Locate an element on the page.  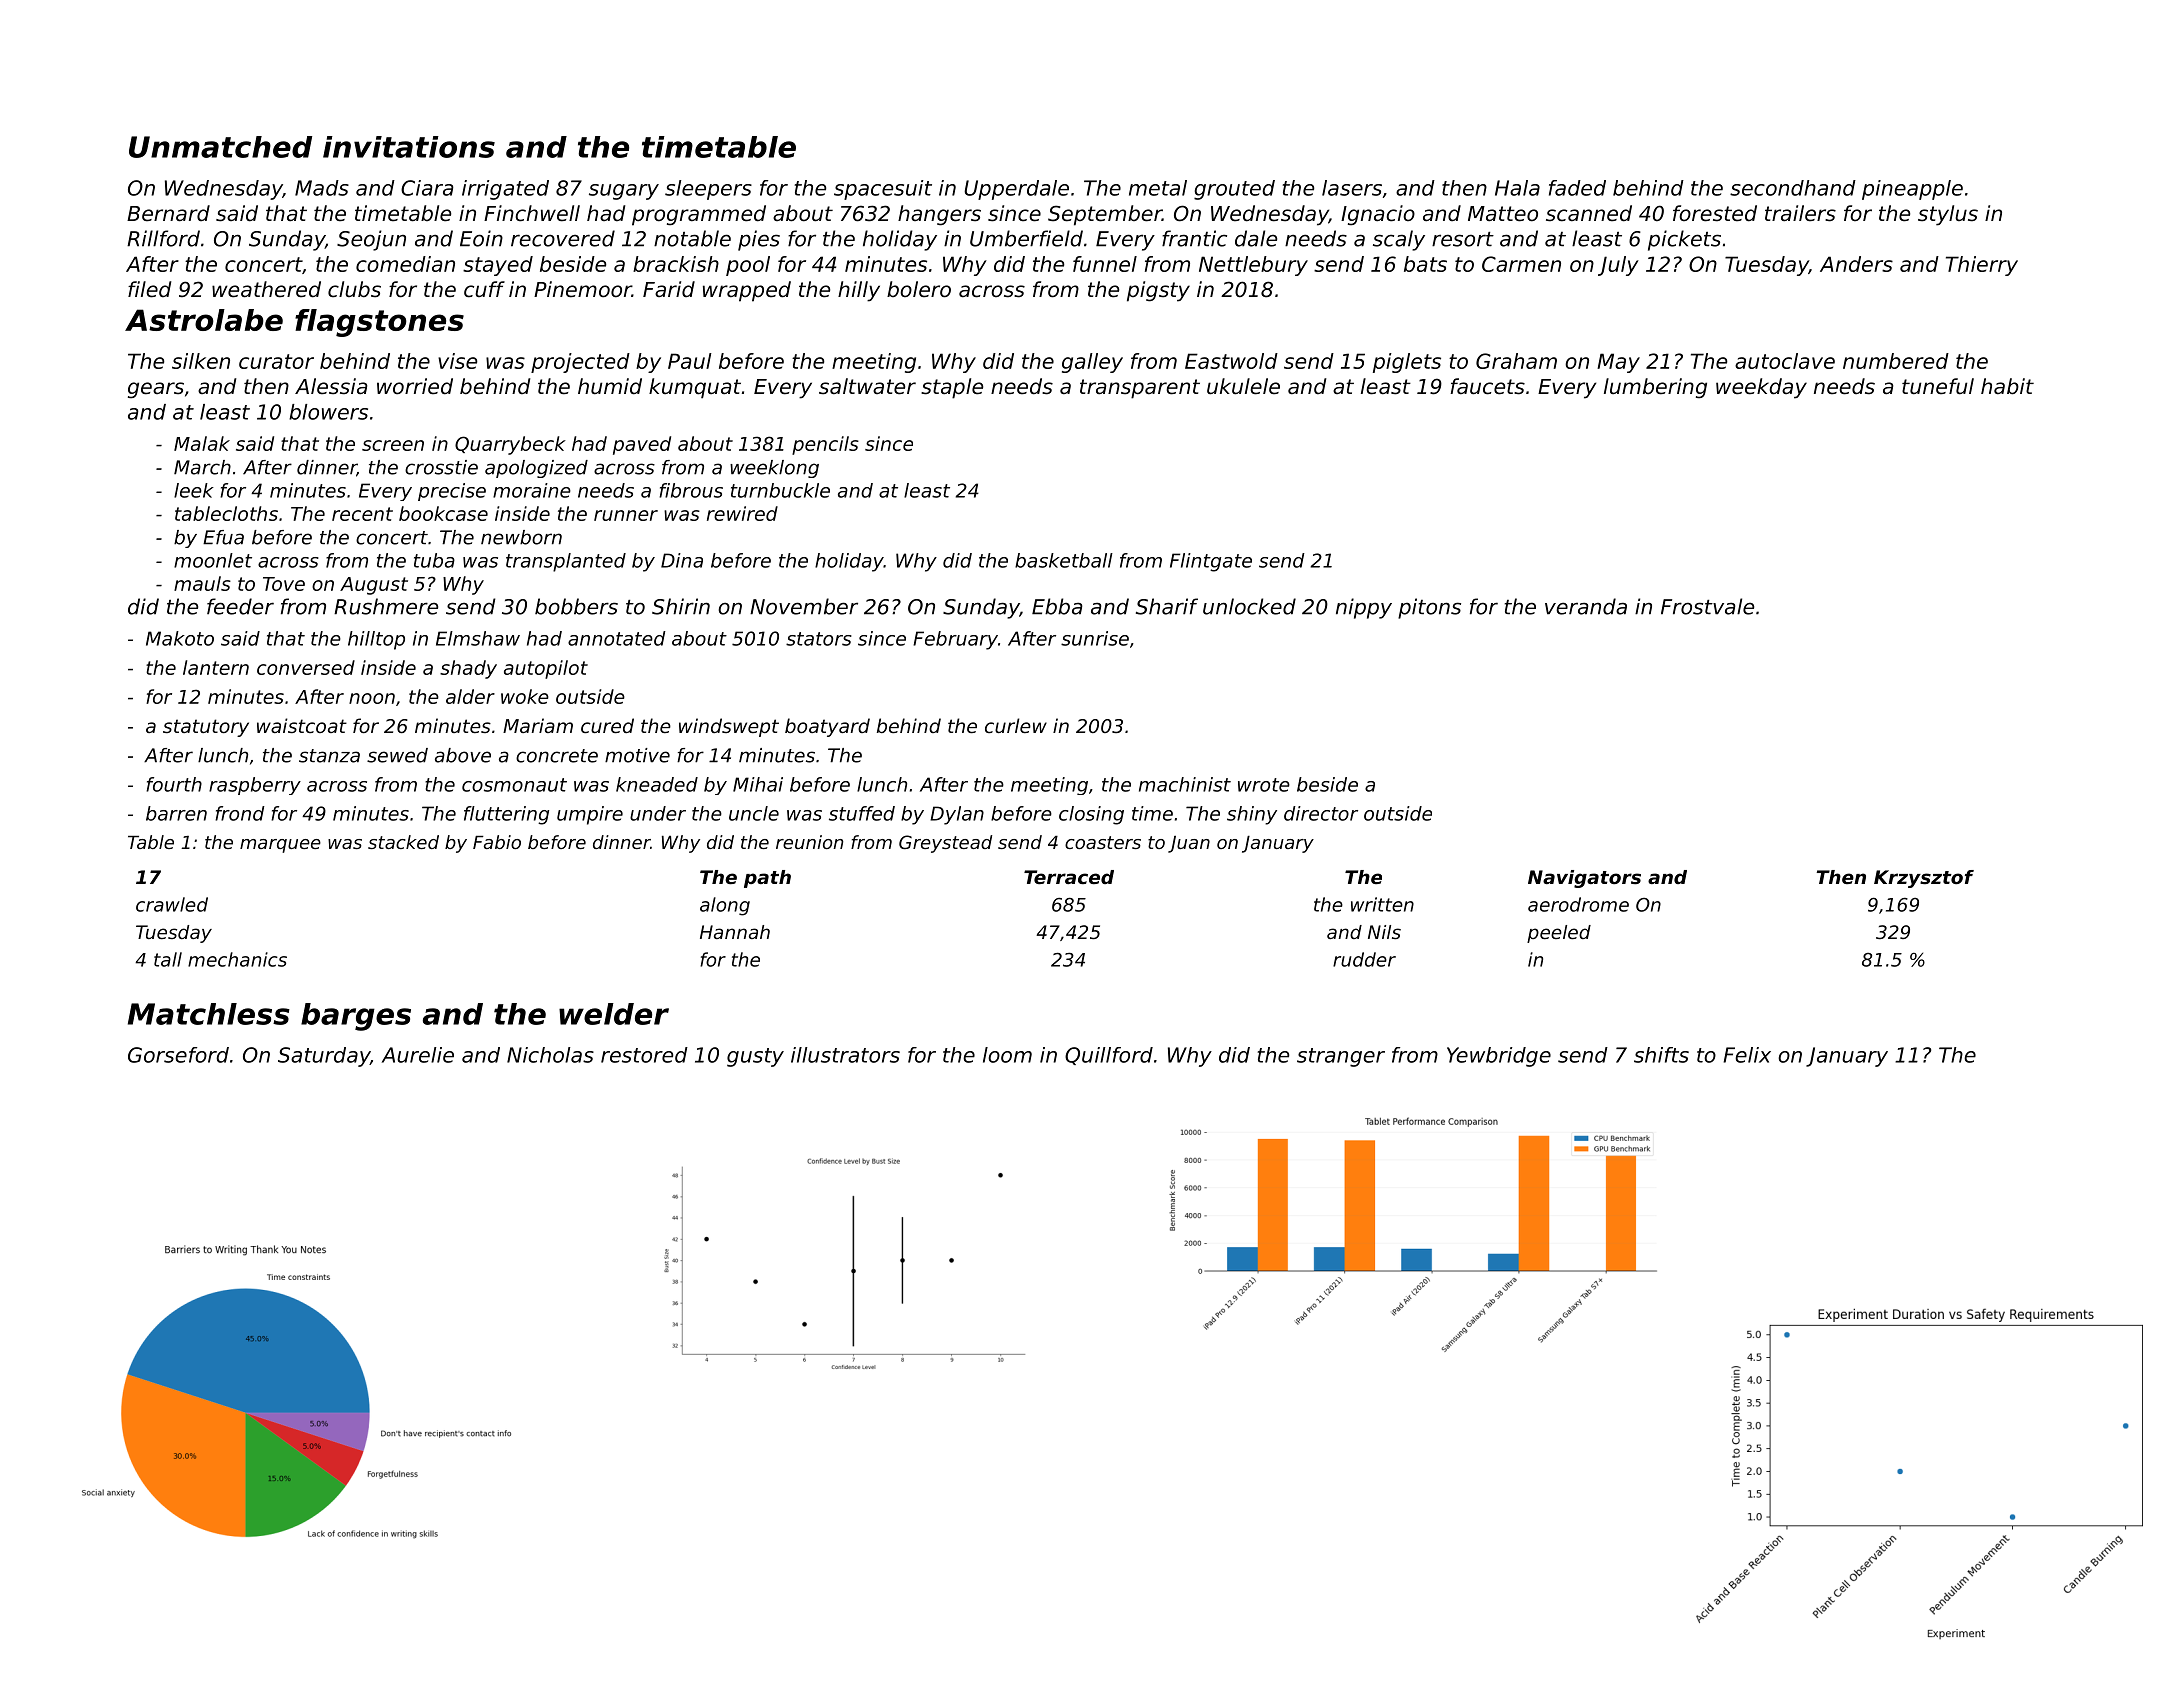
mechanics is located at coordinates (237, 959).
